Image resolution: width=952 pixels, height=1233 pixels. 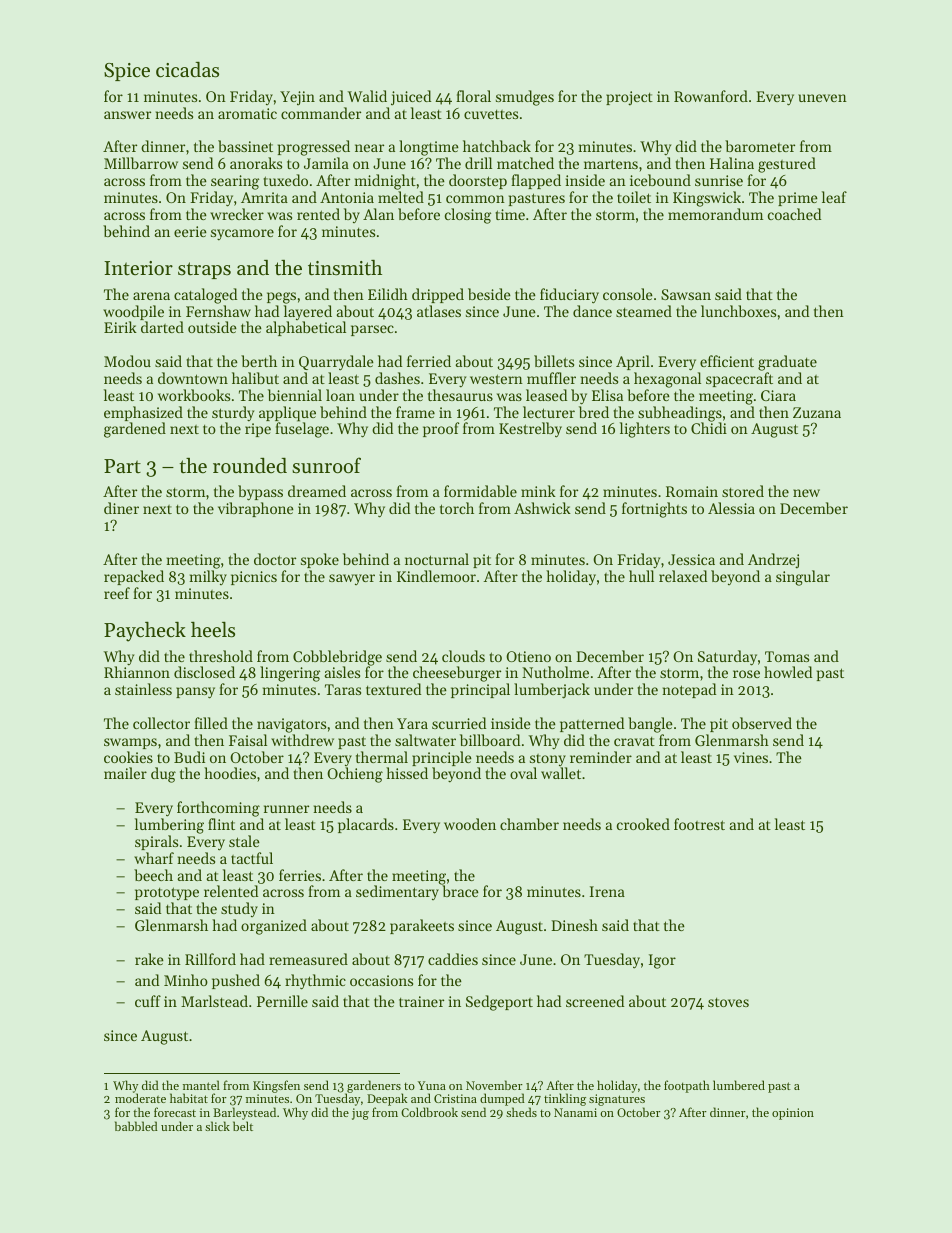 I want to click on jug, so click(x=360, y=1114).
